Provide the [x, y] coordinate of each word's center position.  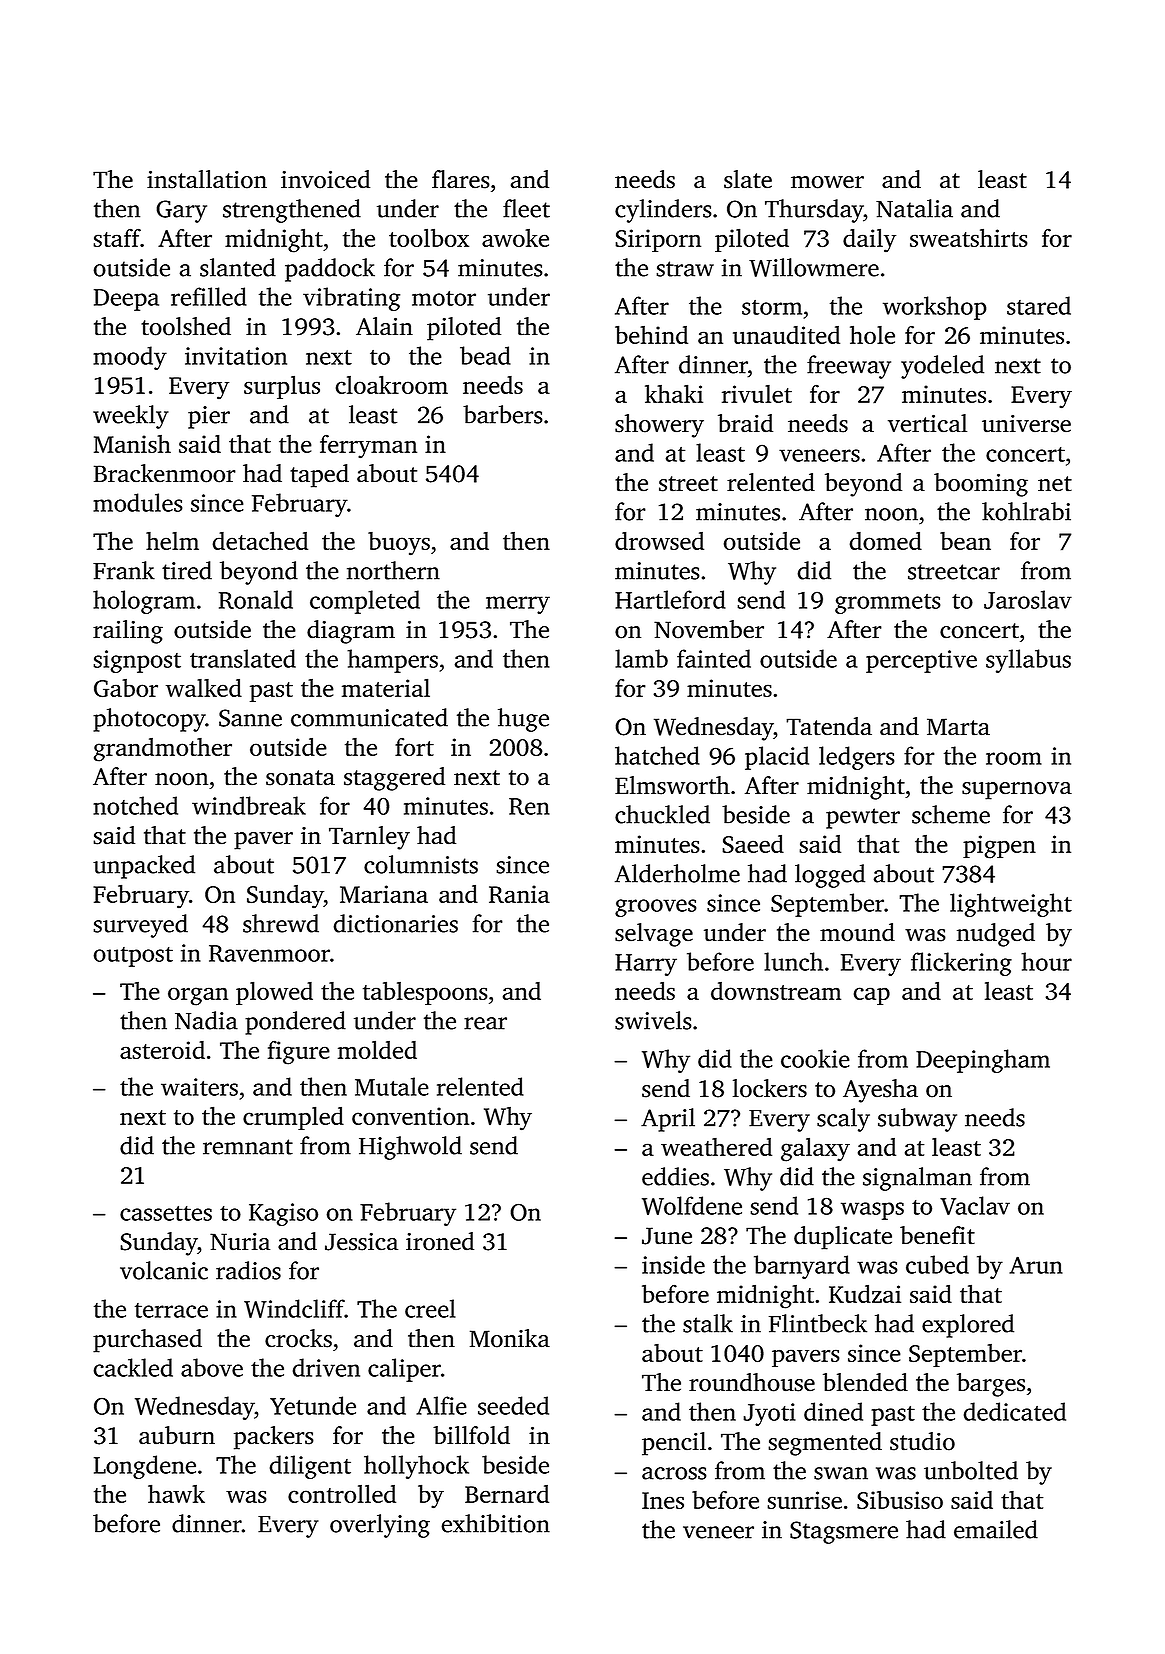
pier [209, 417]
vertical [927, 423]
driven [326, 1367]
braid [745, 423]
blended [865, 1382]
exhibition [495, 1523]
